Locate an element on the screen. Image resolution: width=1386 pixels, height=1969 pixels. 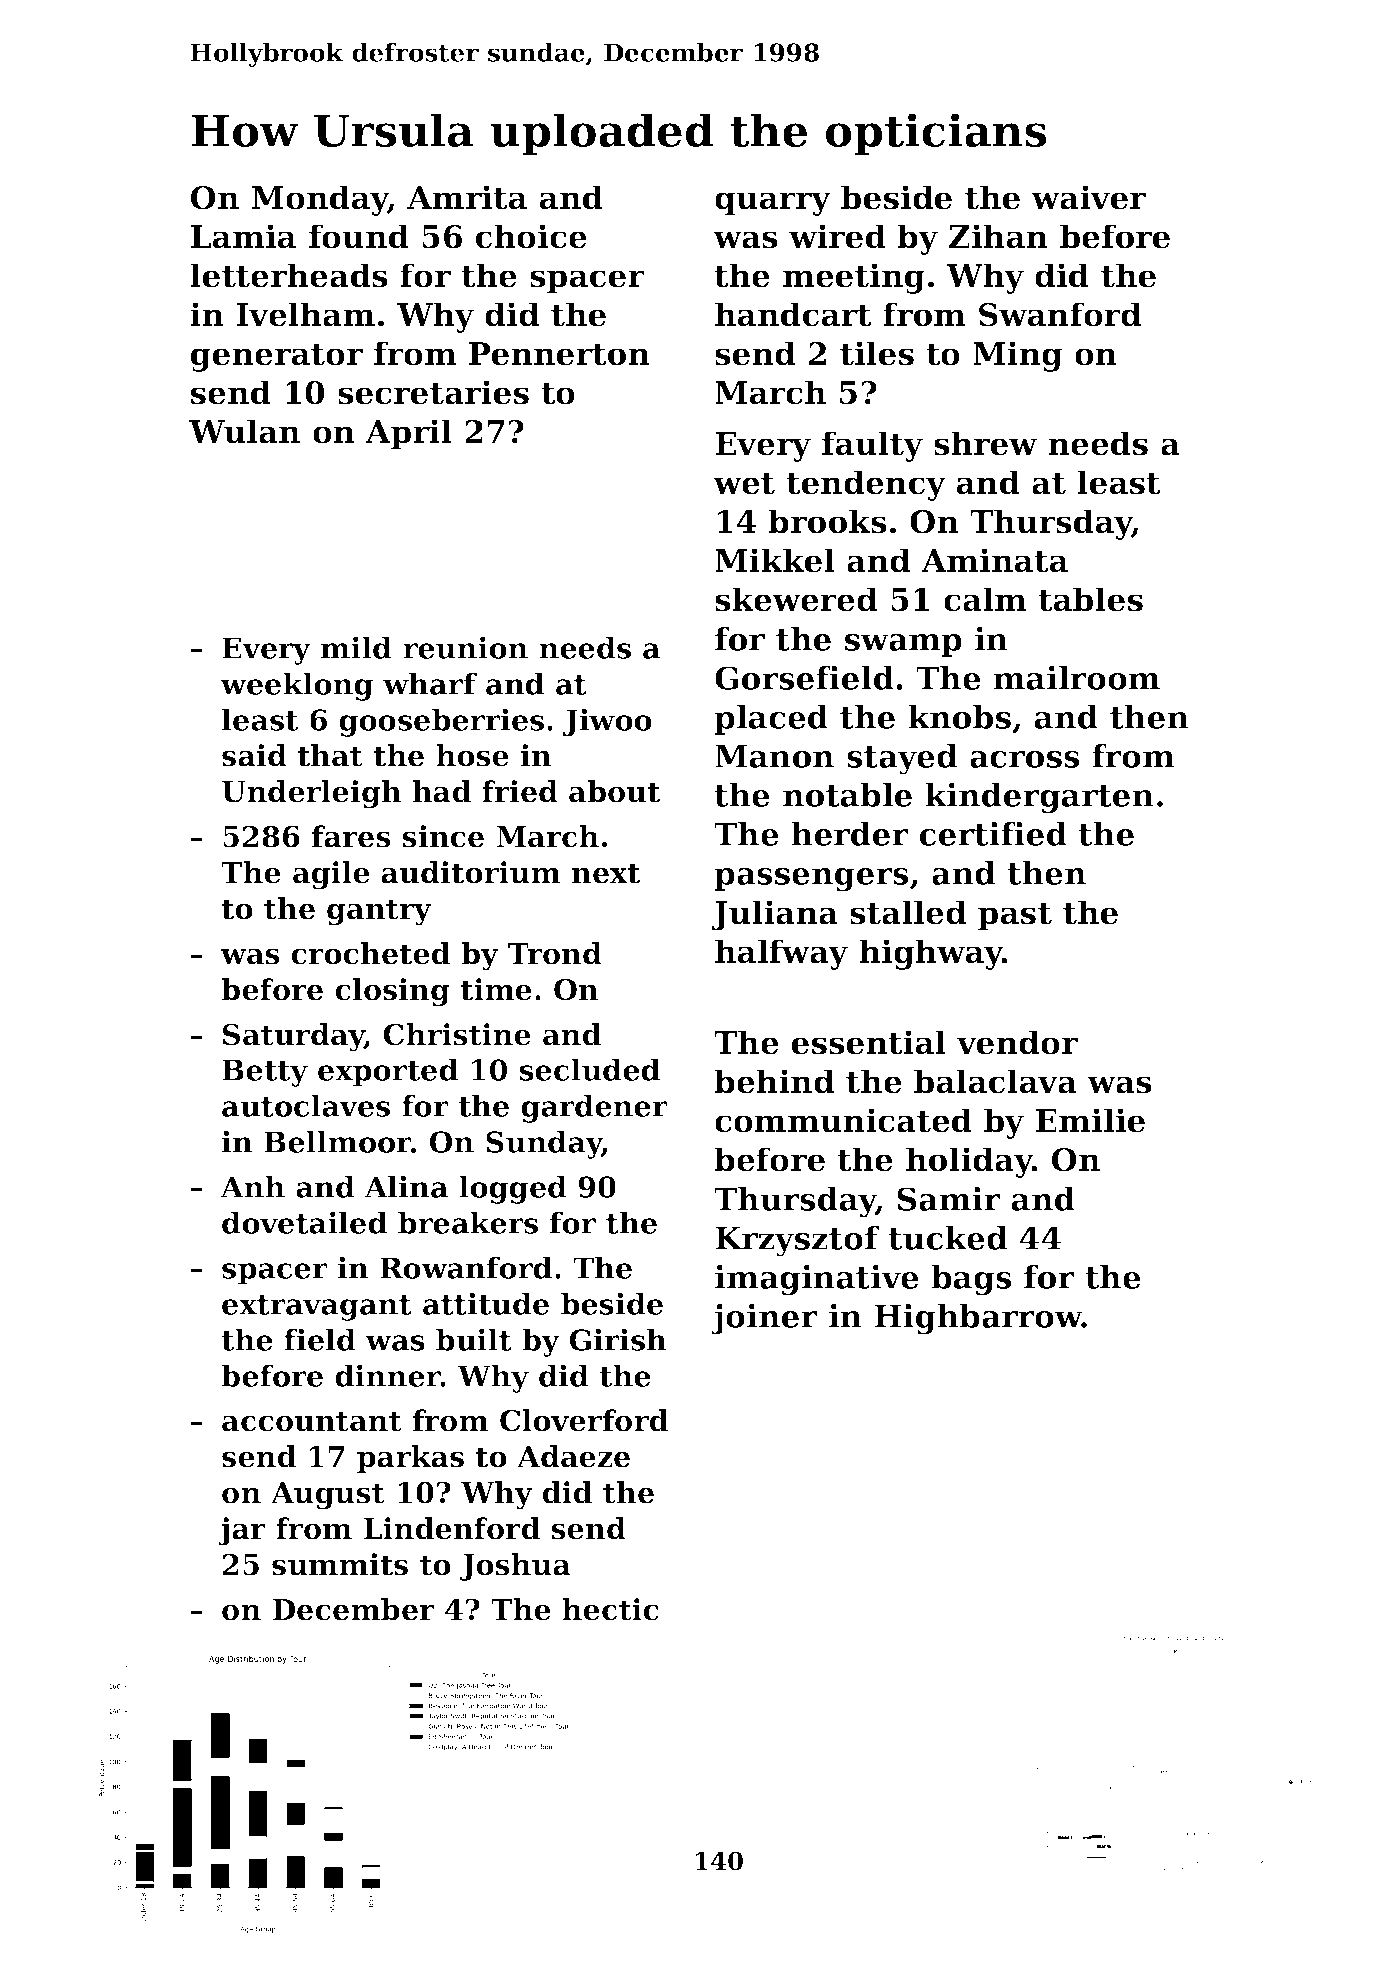
jar is located at coordinates (242, 1531).
